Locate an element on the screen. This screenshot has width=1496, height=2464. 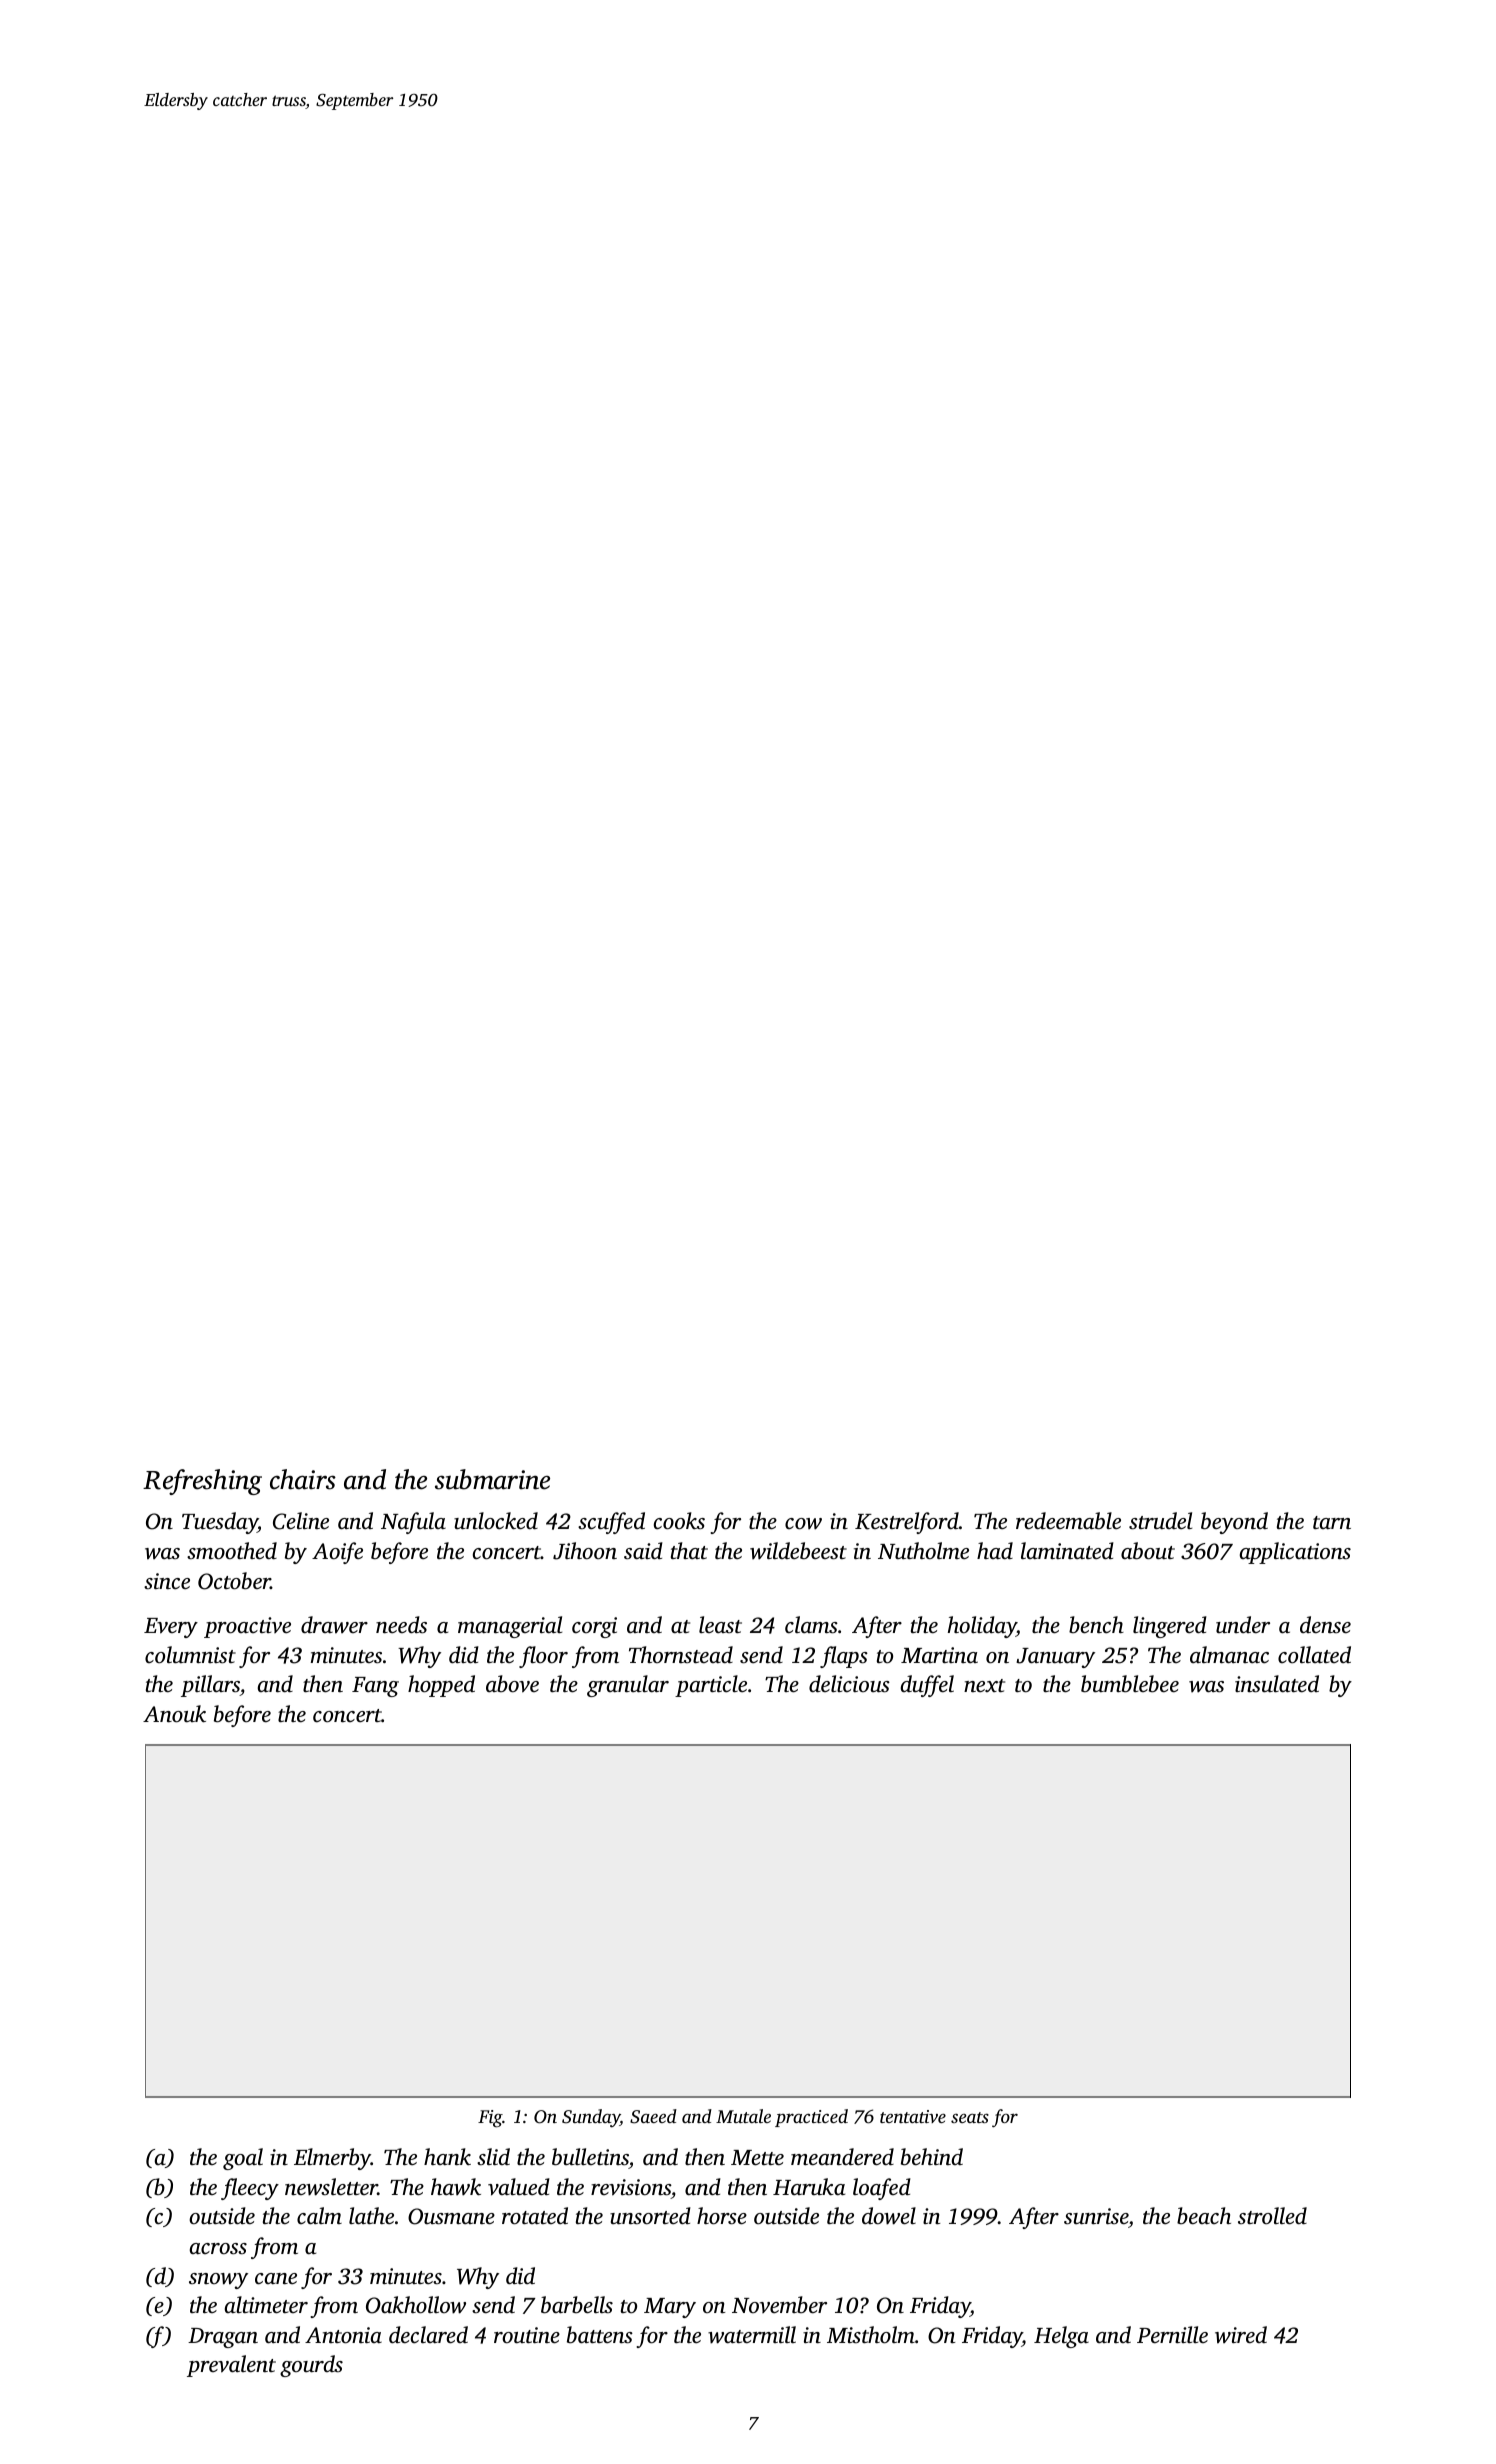
insulated is located at coordinates (1277, 1684).
